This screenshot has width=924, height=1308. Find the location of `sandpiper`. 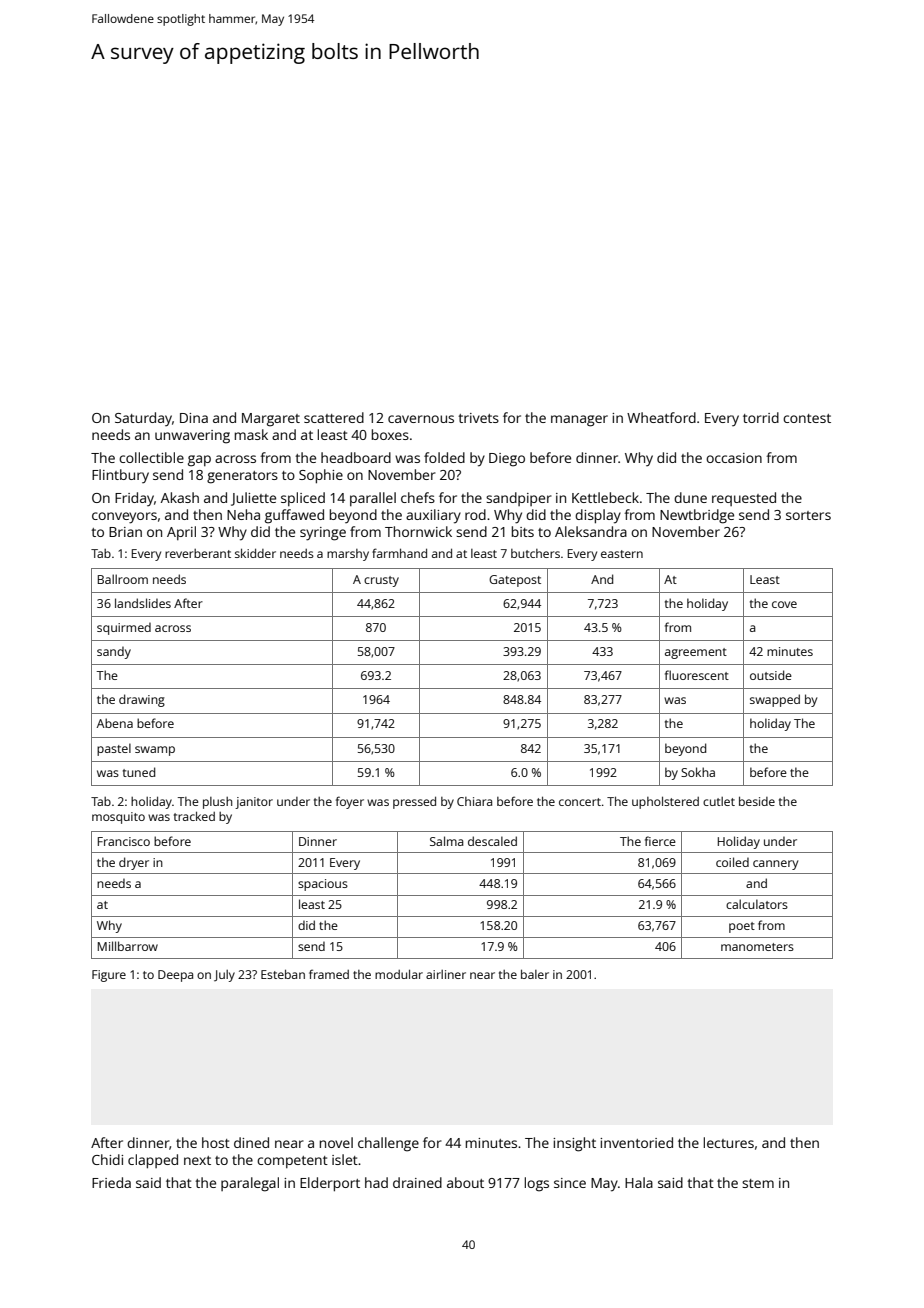

sandpiper is located at coordinates (519, 499).
